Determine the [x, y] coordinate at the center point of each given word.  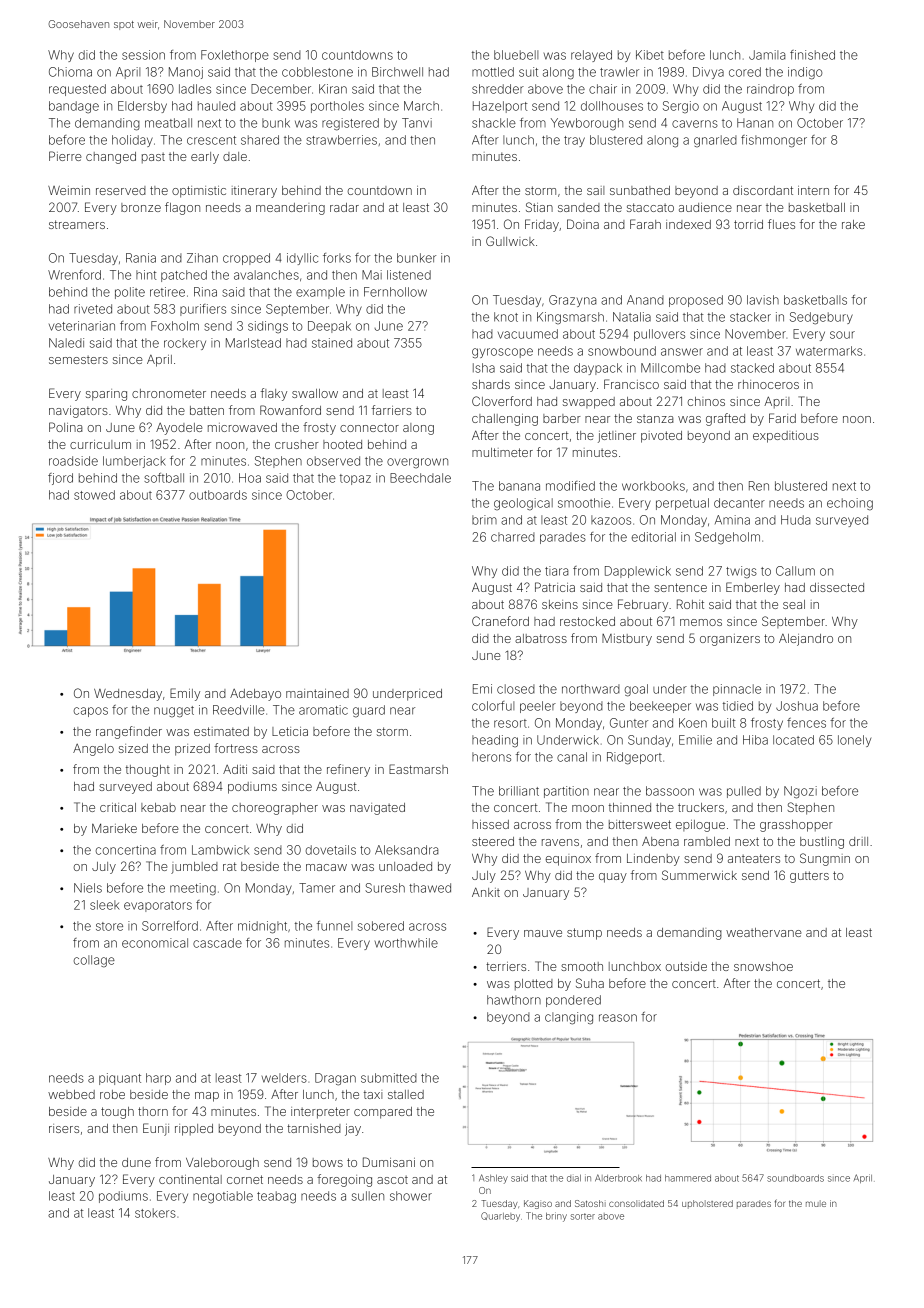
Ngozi [800, 792]
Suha [590, 983]
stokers [155, 1213]
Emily [185, 694]
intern [813, 190]
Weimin [69, 190]
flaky [274, 394]
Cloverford [502, 401]
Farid [782, 418]
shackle [494, 123]
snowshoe [763, 966]
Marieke [114, 828]
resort [510, 723]
